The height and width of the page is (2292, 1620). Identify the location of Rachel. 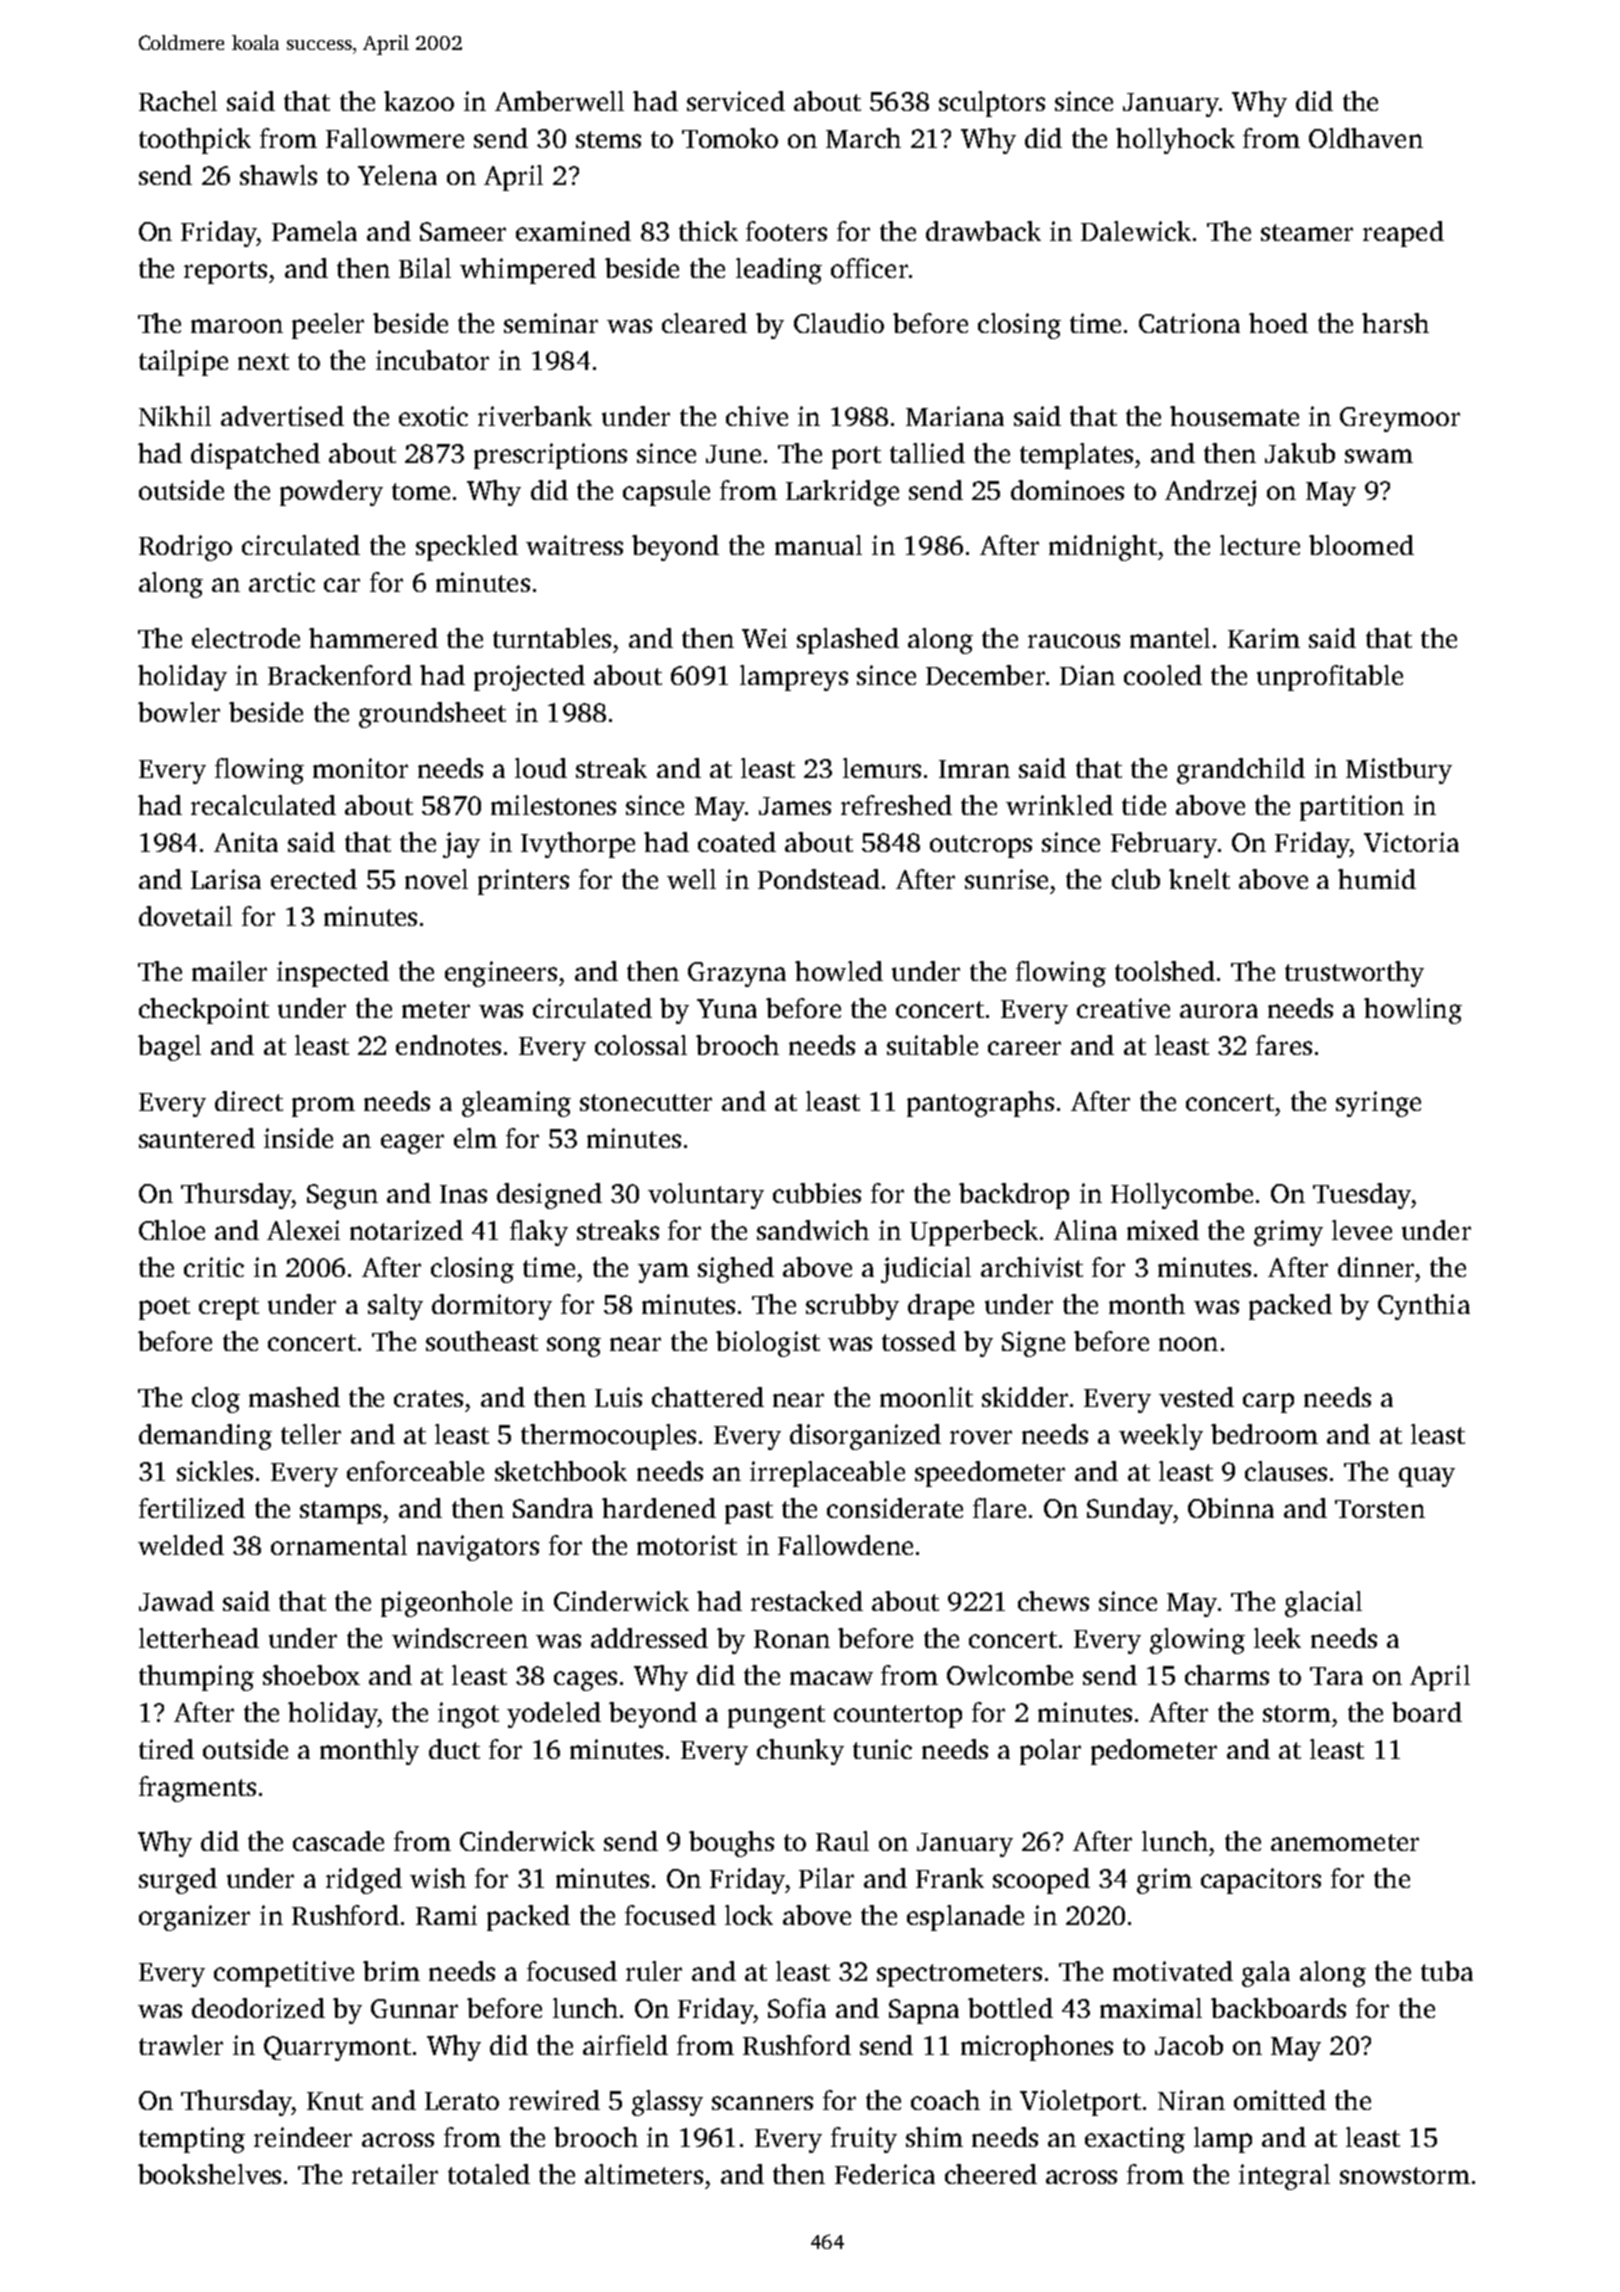
(178, 101).
